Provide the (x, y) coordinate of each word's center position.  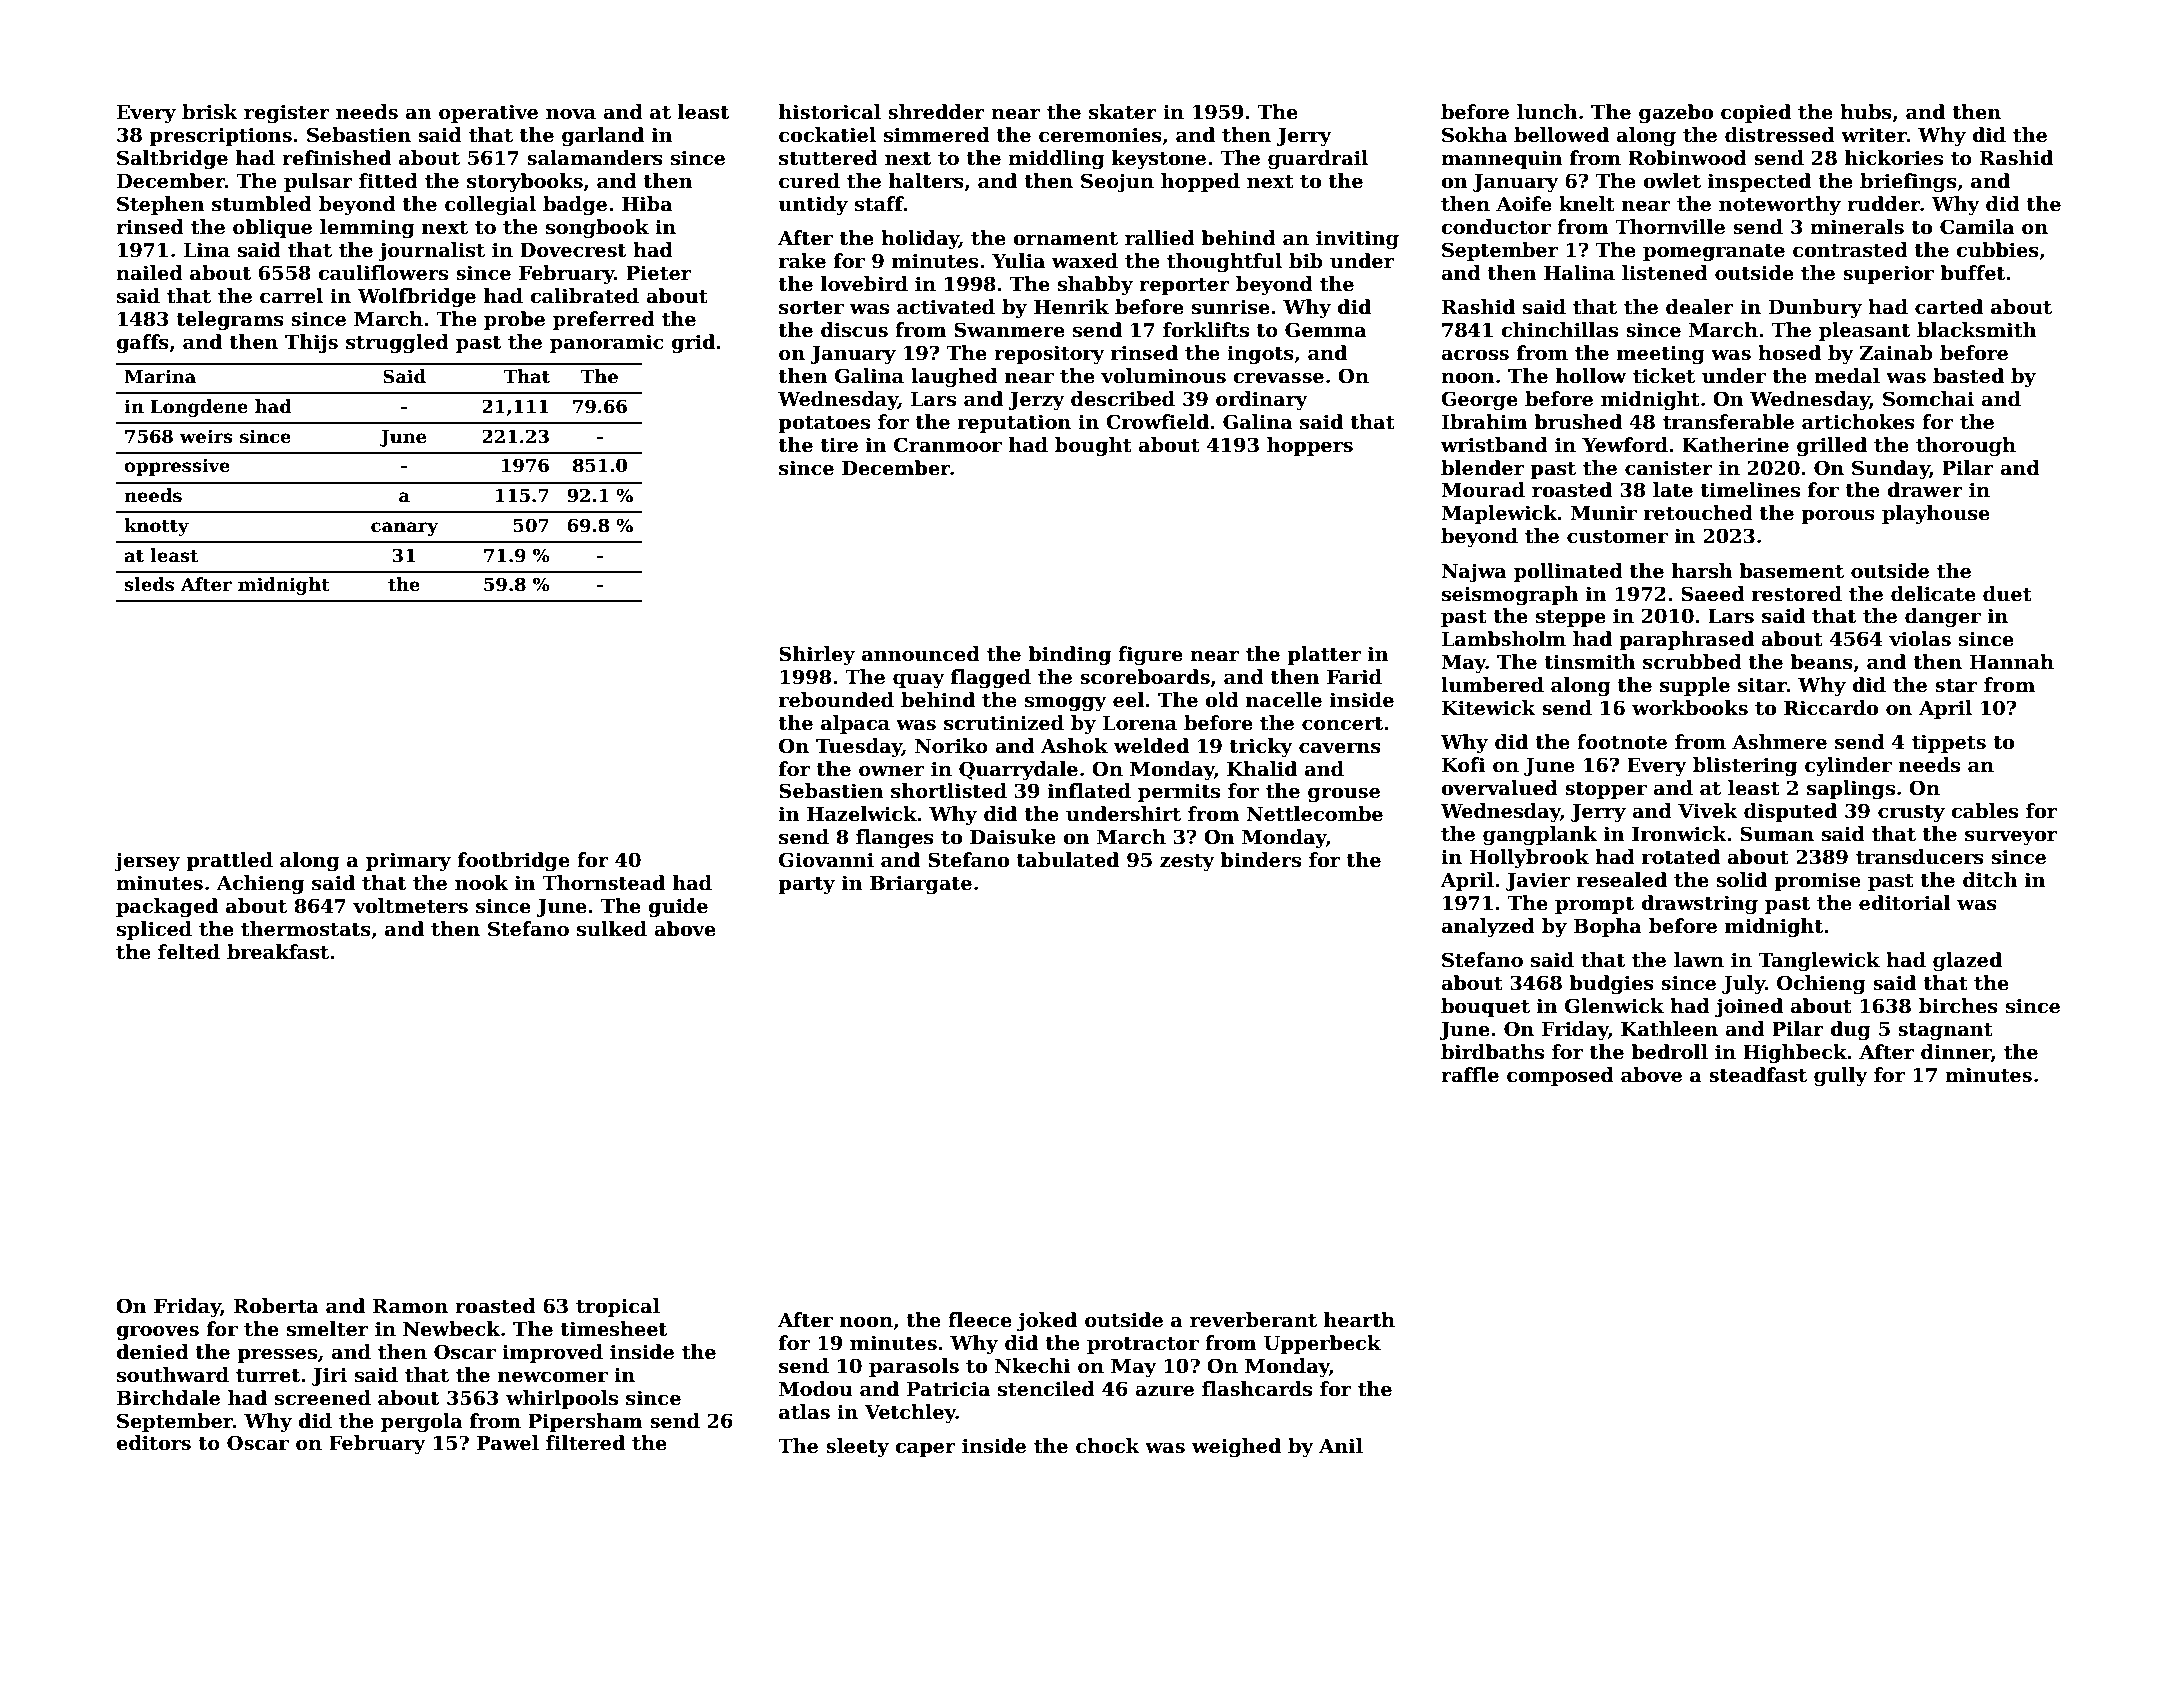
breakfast (278, 952)
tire (839, 445)
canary (404, 529)
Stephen (161, 205)
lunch (1547, 112)
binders (1260, 860)
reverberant (1253, 1320)
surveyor (2011, 838)
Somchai (1928, 399)
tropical (618, 1307)
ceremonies (1100, 135)
